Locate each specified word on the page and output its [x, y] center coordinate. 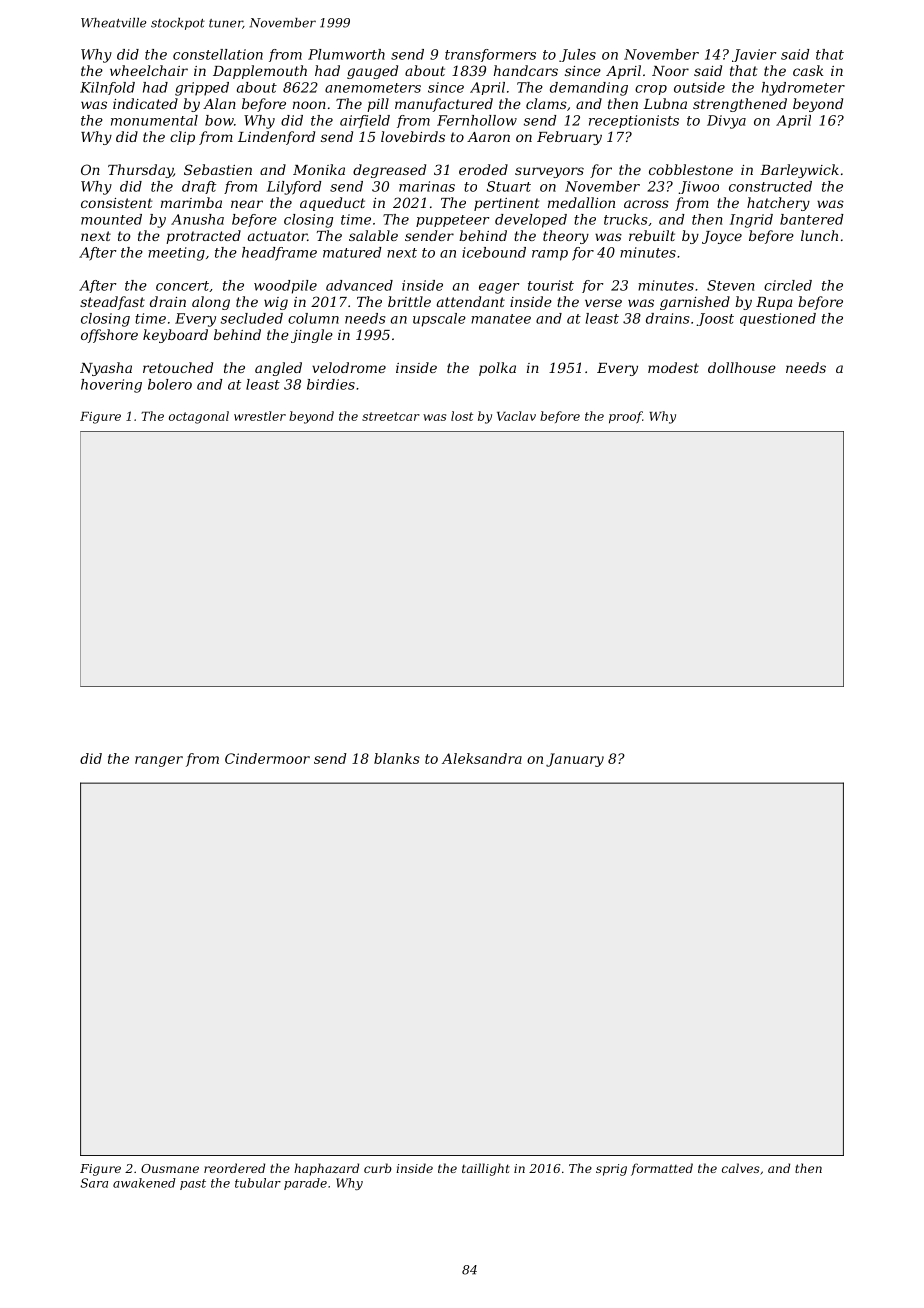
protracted [203, 237]
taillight [486, 1169]
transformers [490, 55]
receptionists [634, 121]
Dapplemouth [260, 72]
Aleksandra [482, 758]
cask [808, 70]
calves [741, 1168]
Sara [94, 1183]
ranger [159, 761]
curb [378, 1168]
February [569, 138]
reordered [234, 1168]
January [575, 760]
